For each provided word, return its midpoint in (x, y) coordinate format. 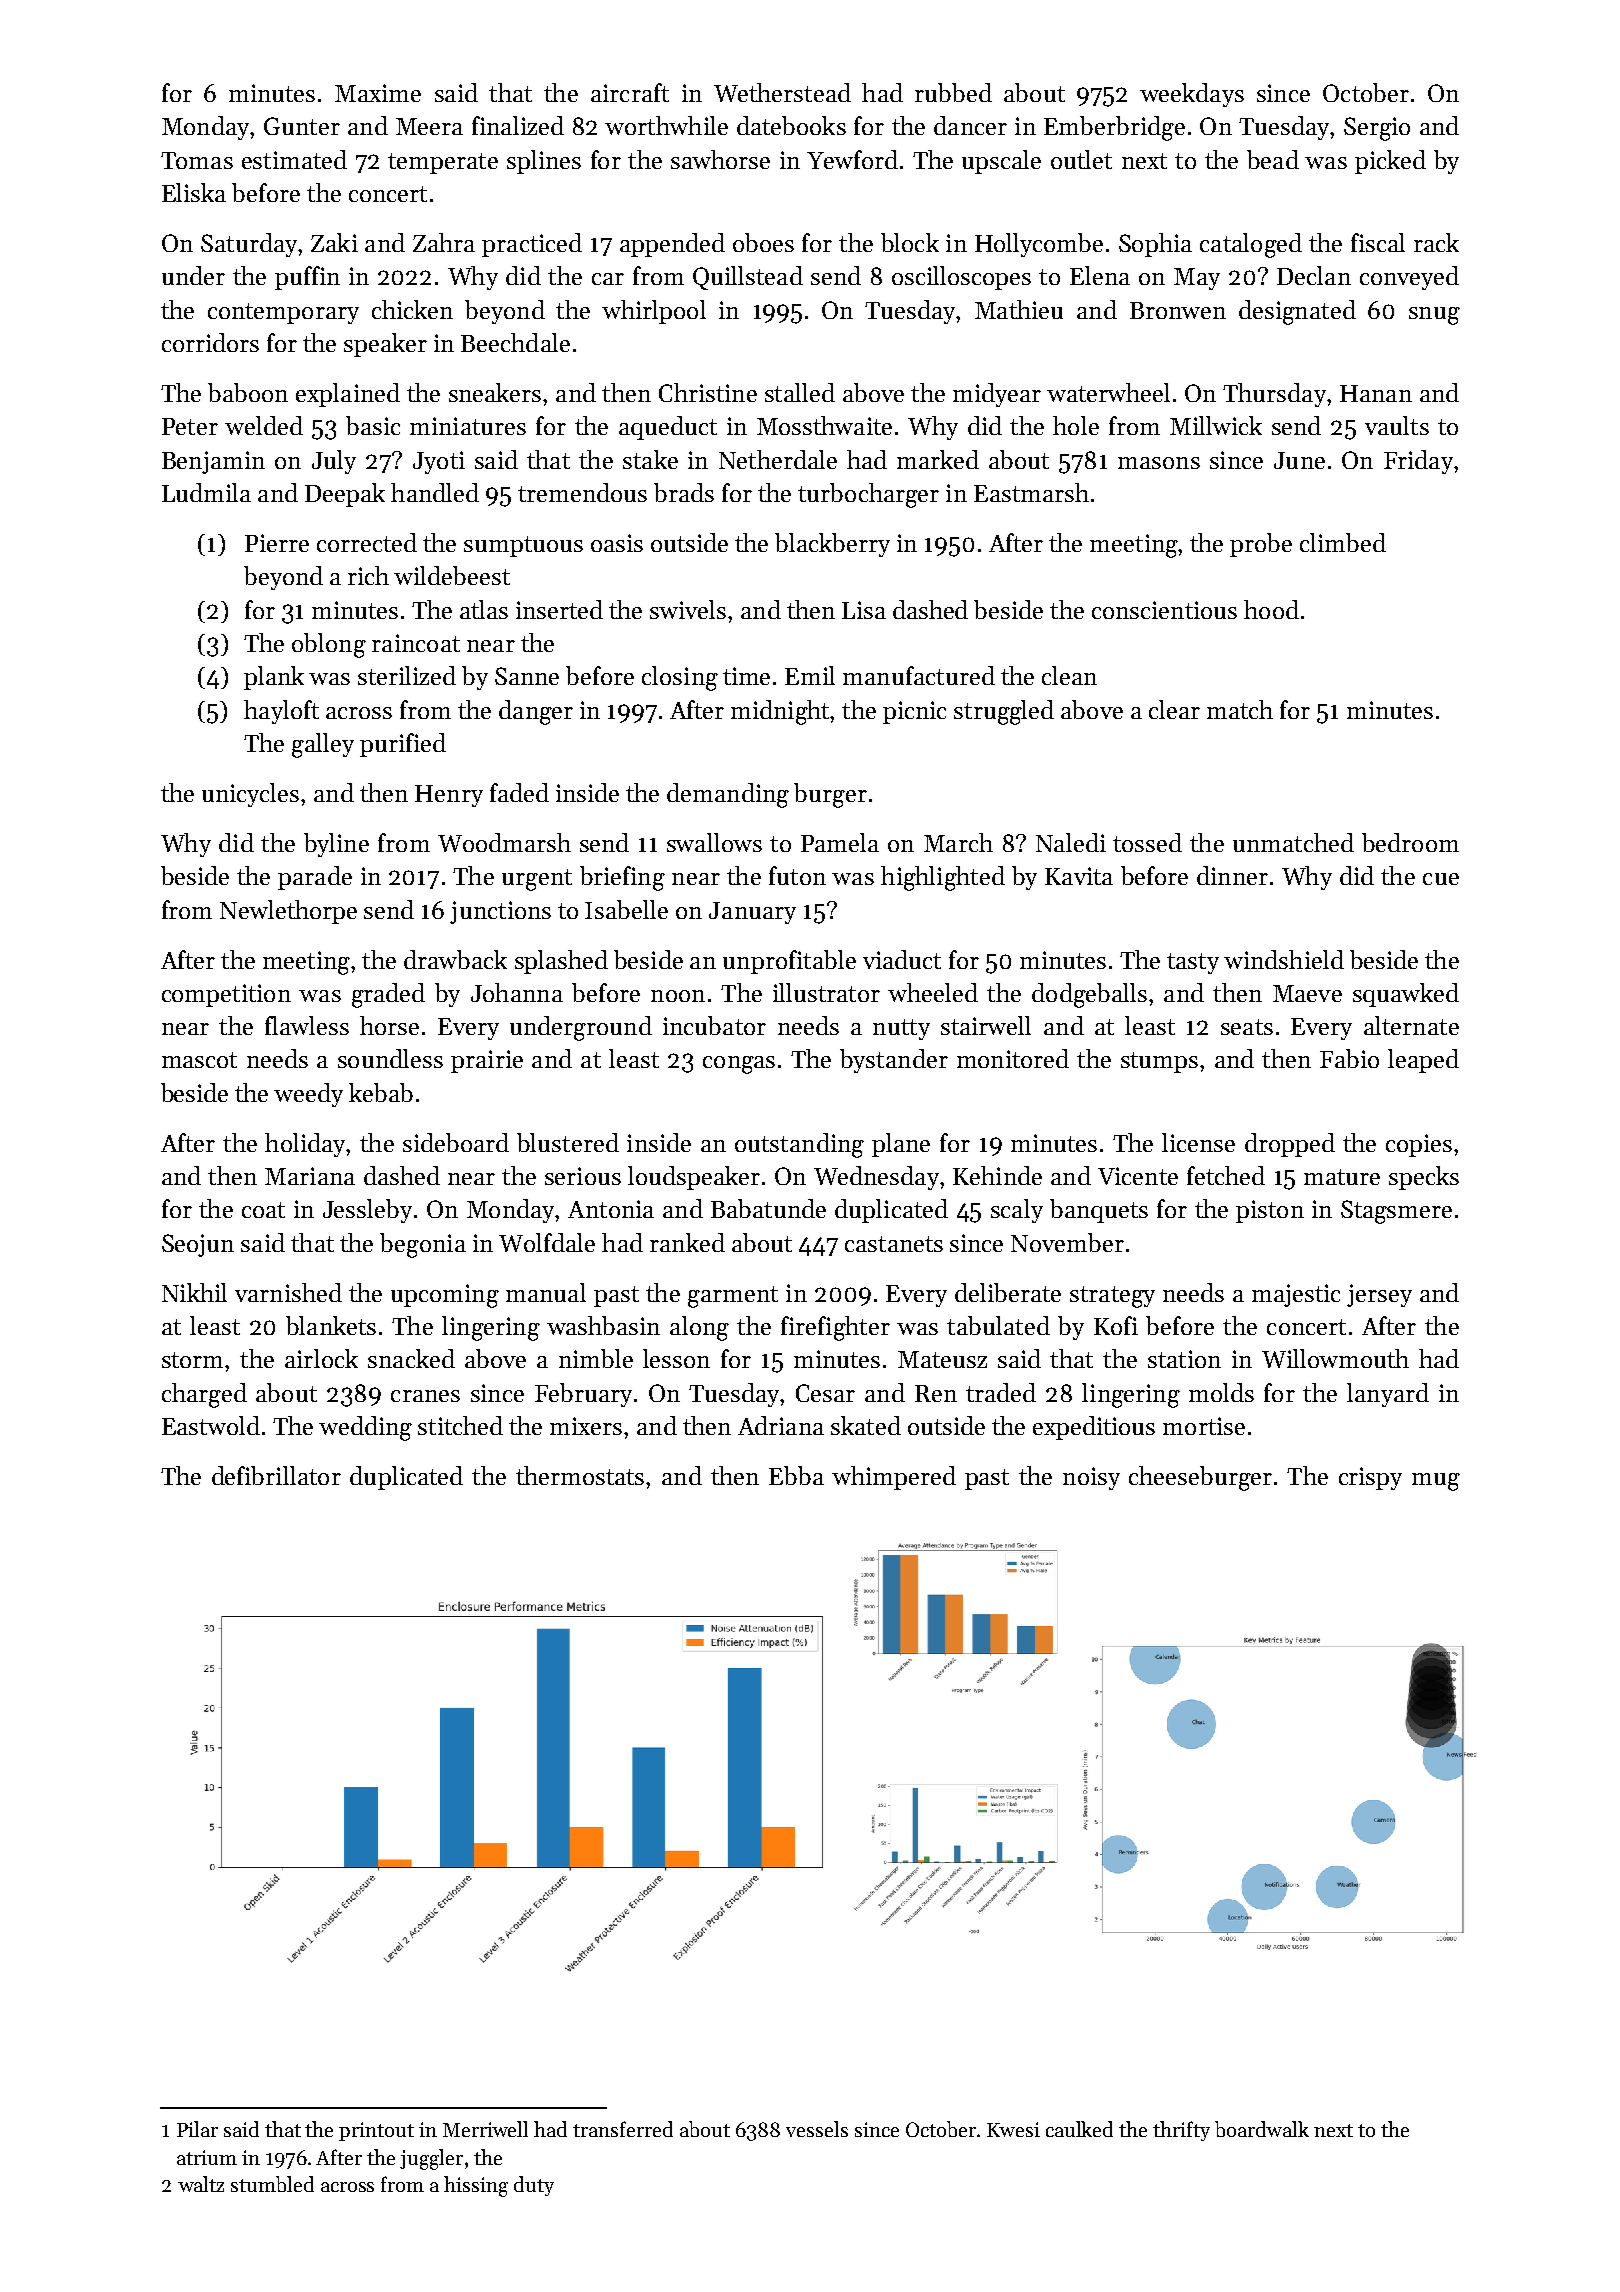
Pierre (277, 543)
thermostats (580, 1475)
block (910, 242)
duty (534, 2186)
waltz (201, 2184)
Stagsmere (1396, 1212)
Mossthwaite (824, 425)
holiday (305, 1145)
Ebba (796, 1475)
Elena (1100, 275)
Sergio (1377, 129)
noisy (1091, 1478)
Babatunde (768, 1208)
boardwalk (1262, 2129)
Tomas (197, 160)
